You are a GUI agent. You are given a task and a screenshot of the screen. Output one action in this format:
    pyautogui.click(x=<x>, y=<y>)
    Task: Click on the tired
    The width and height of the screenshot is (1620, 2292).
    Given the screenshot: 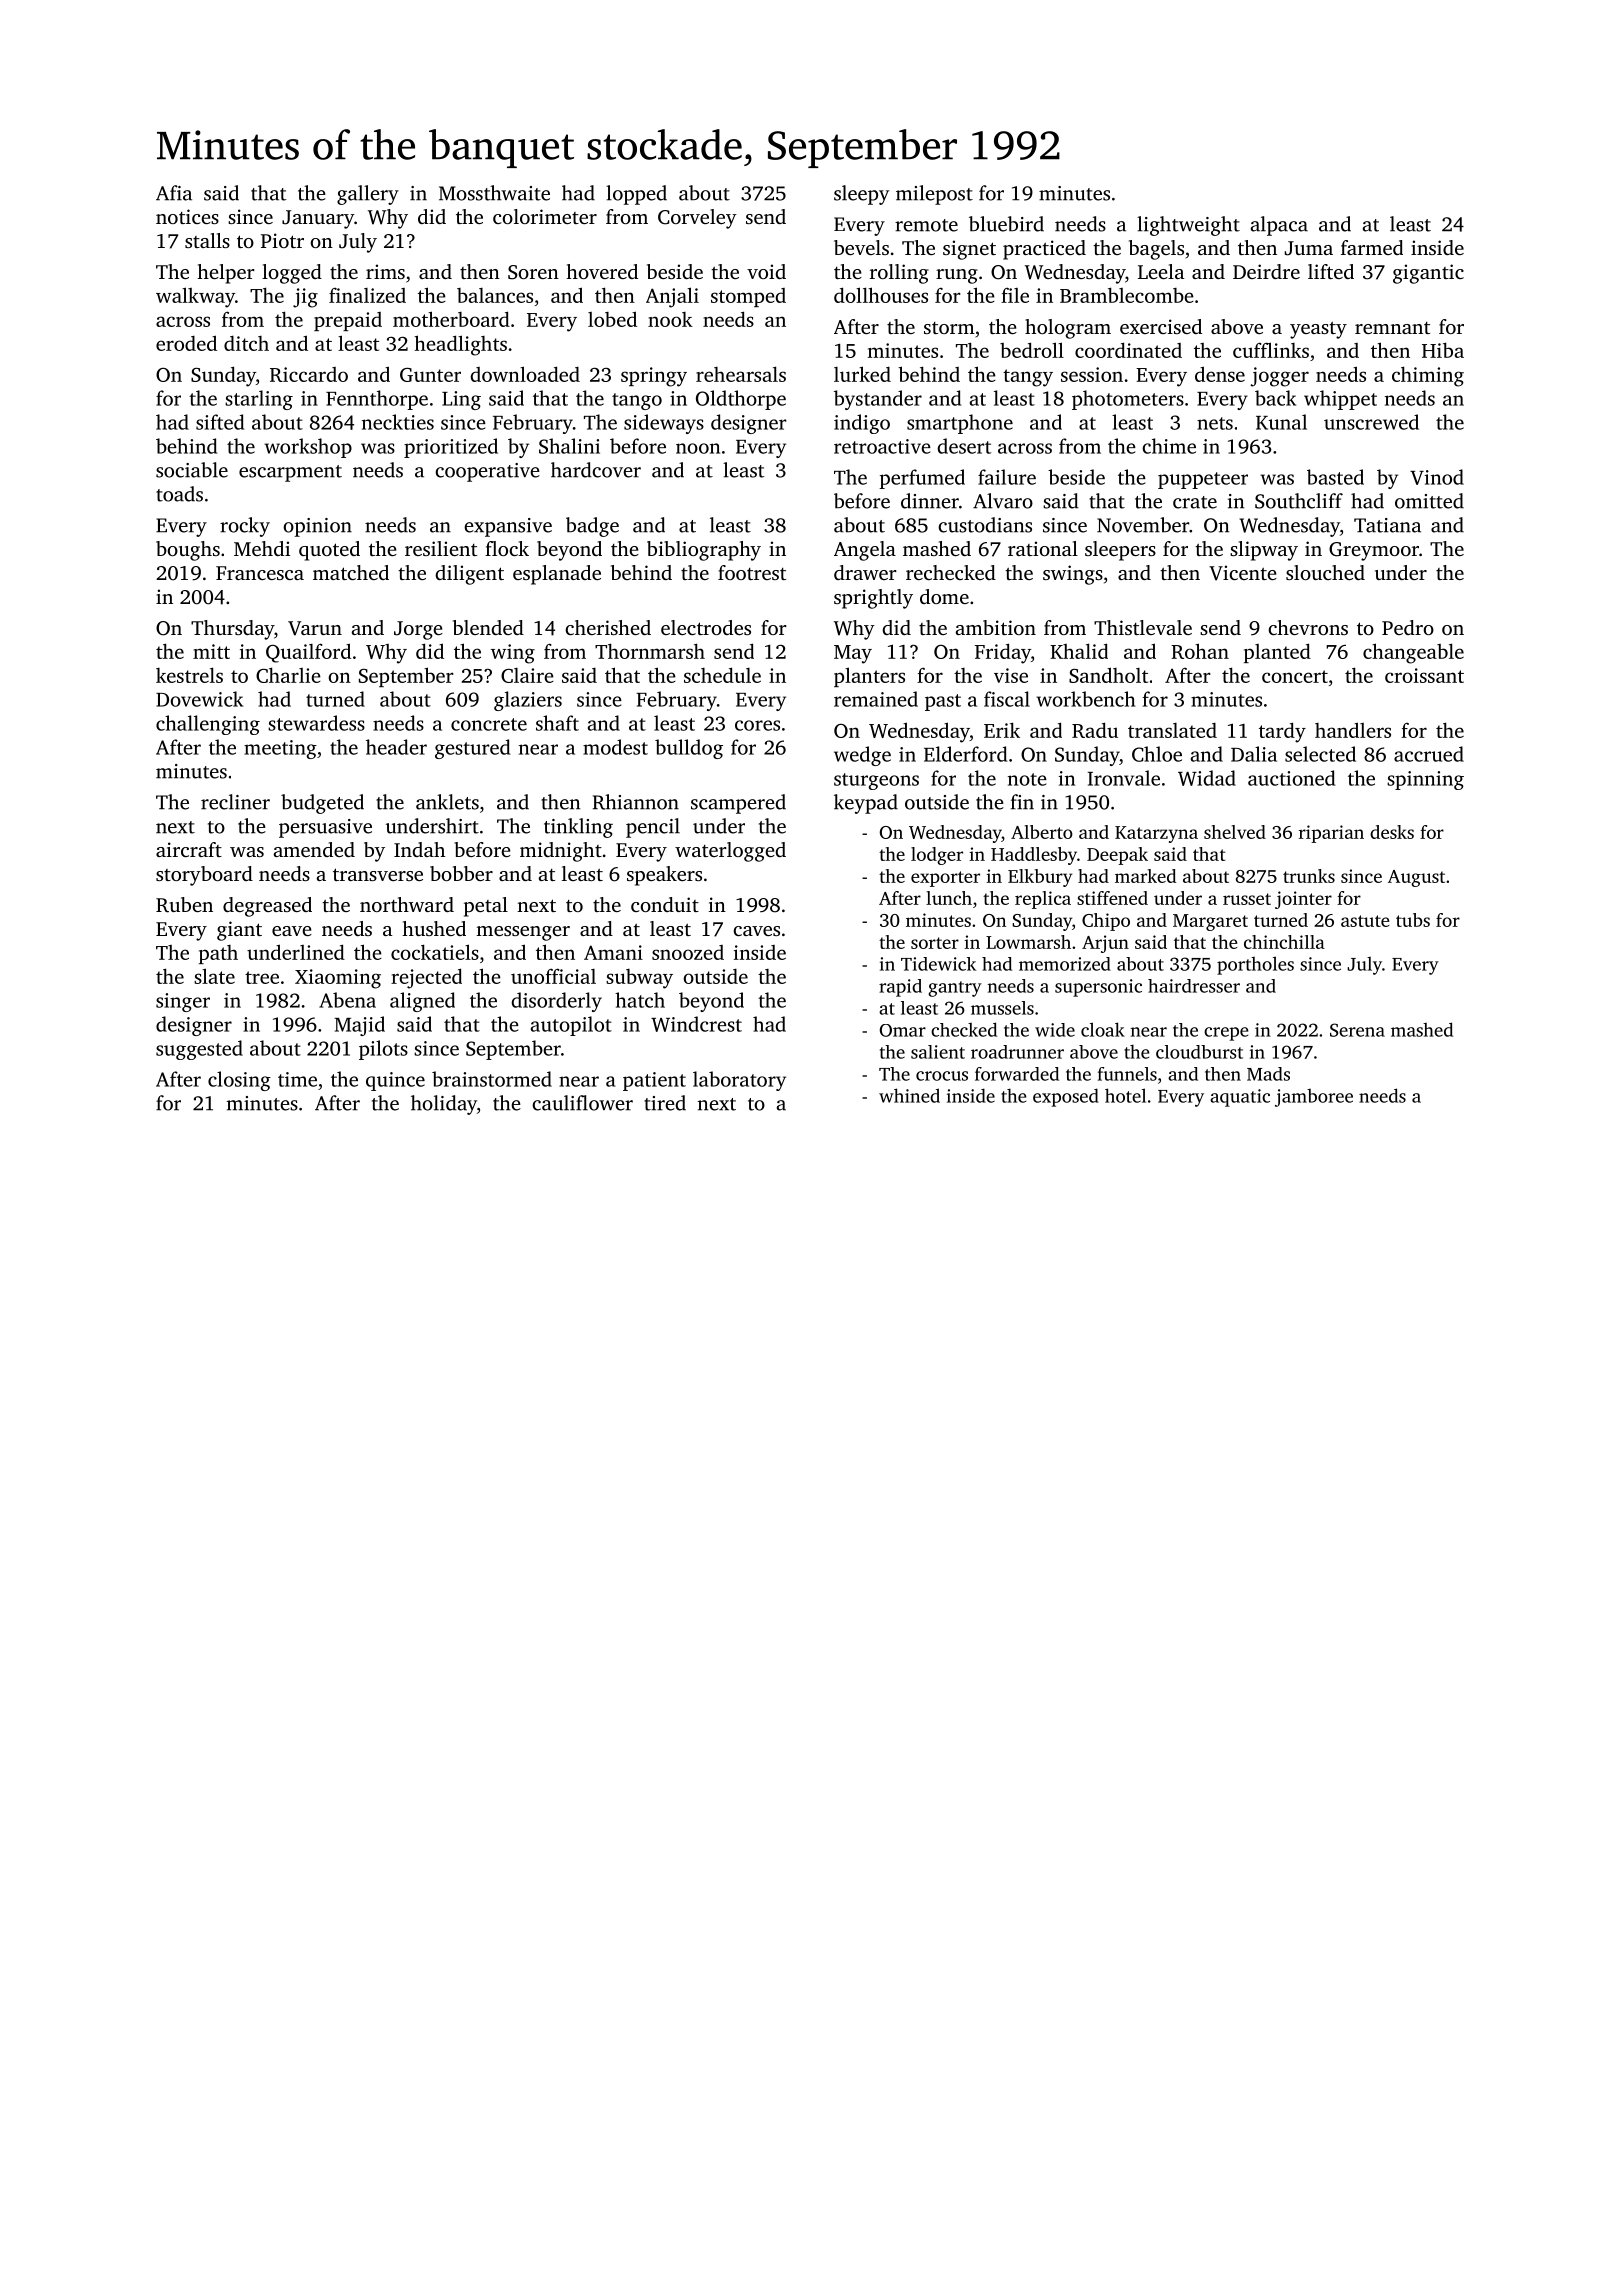 What is the action you would take?
    pyautogui.click(x=665, y=1103)
